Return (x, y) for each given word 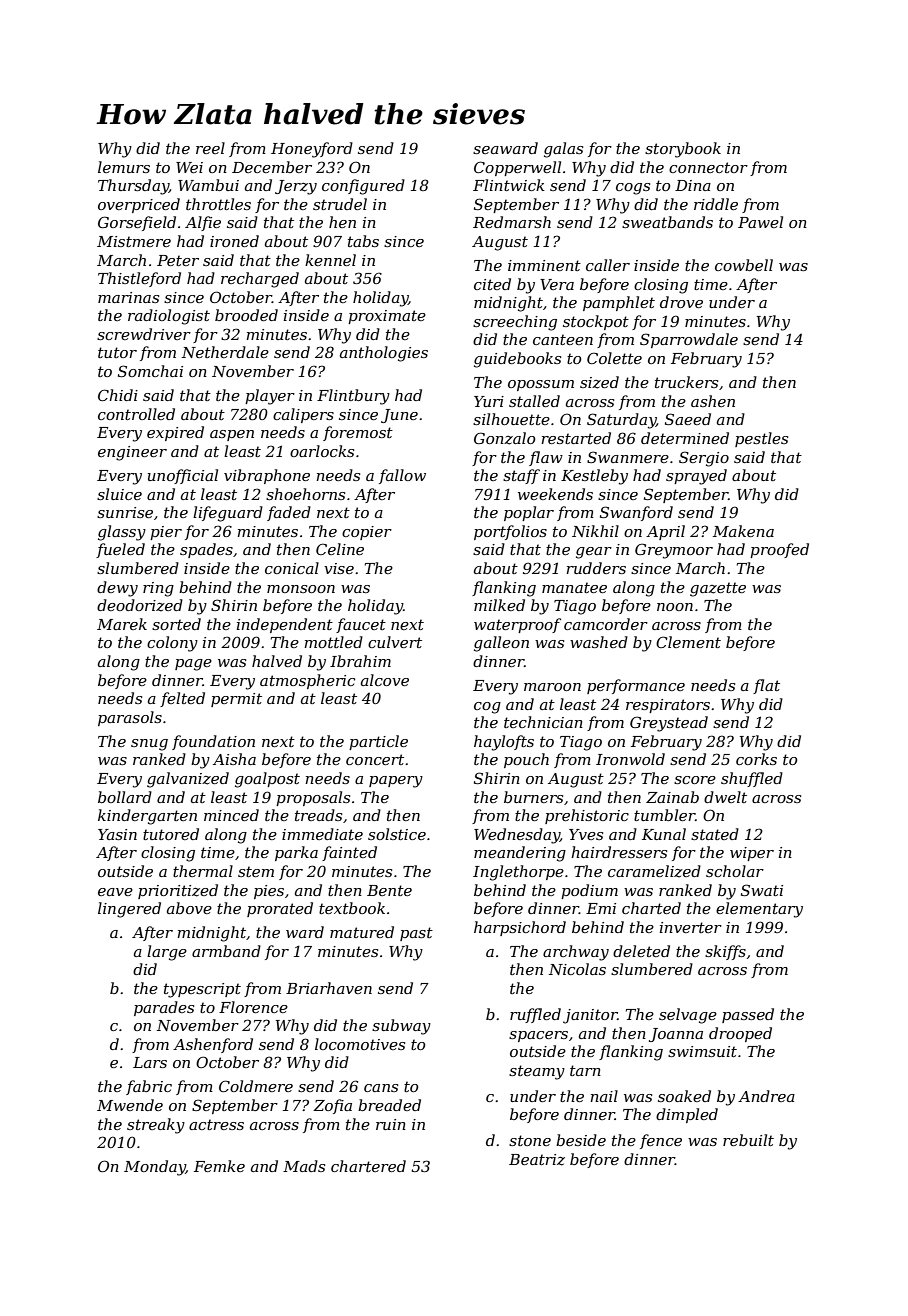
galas (563, 150)
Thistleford (139, 279)
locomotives (360, 1044)
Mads (304, 1166)
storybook (683, 150)
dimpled (687, 1115)
